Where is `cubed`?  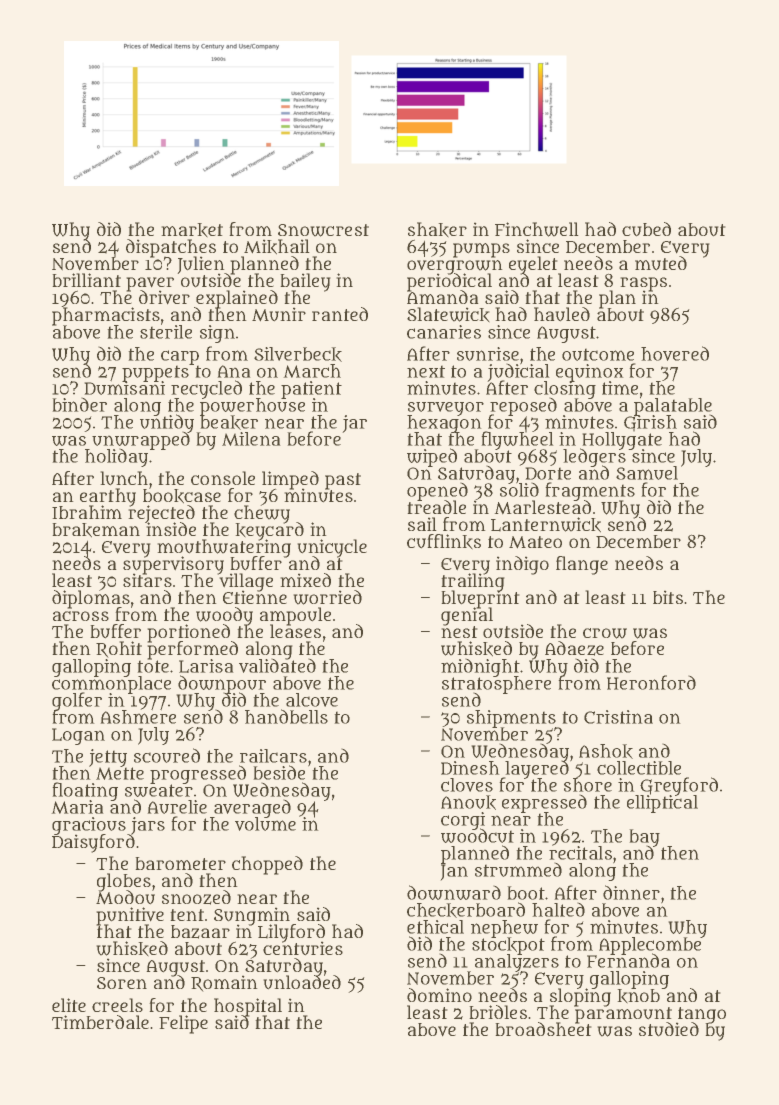 cubed is located at coordinates (646, 229).
